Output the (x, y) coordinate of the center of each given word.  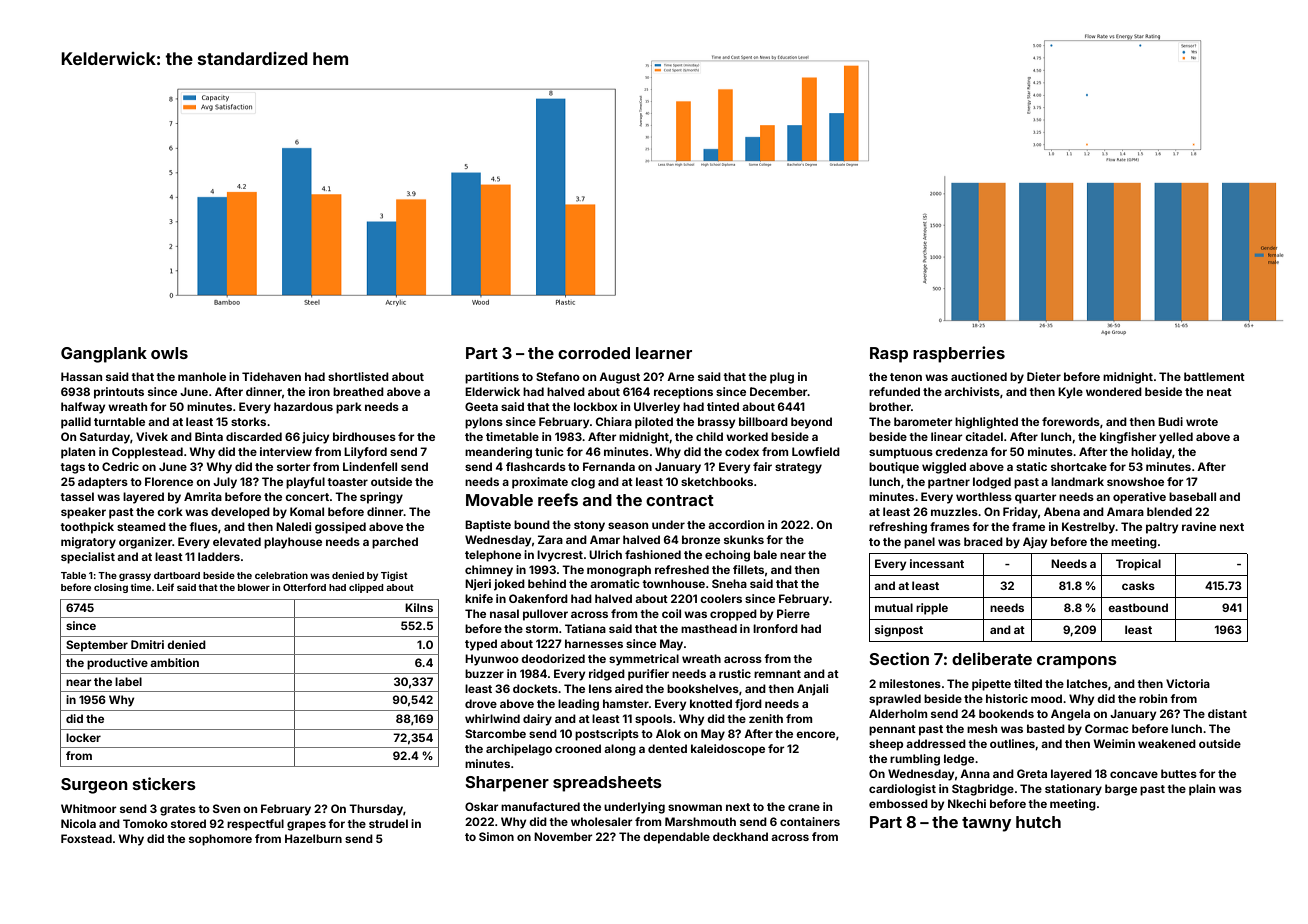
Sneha (729, 583)
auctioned (979, 376)
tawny (986, 824)
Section (899, 658)
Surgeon (94, 786)
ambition (174, 662)
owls (169, 353)
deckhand (740, 836)
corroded (594, 353)
